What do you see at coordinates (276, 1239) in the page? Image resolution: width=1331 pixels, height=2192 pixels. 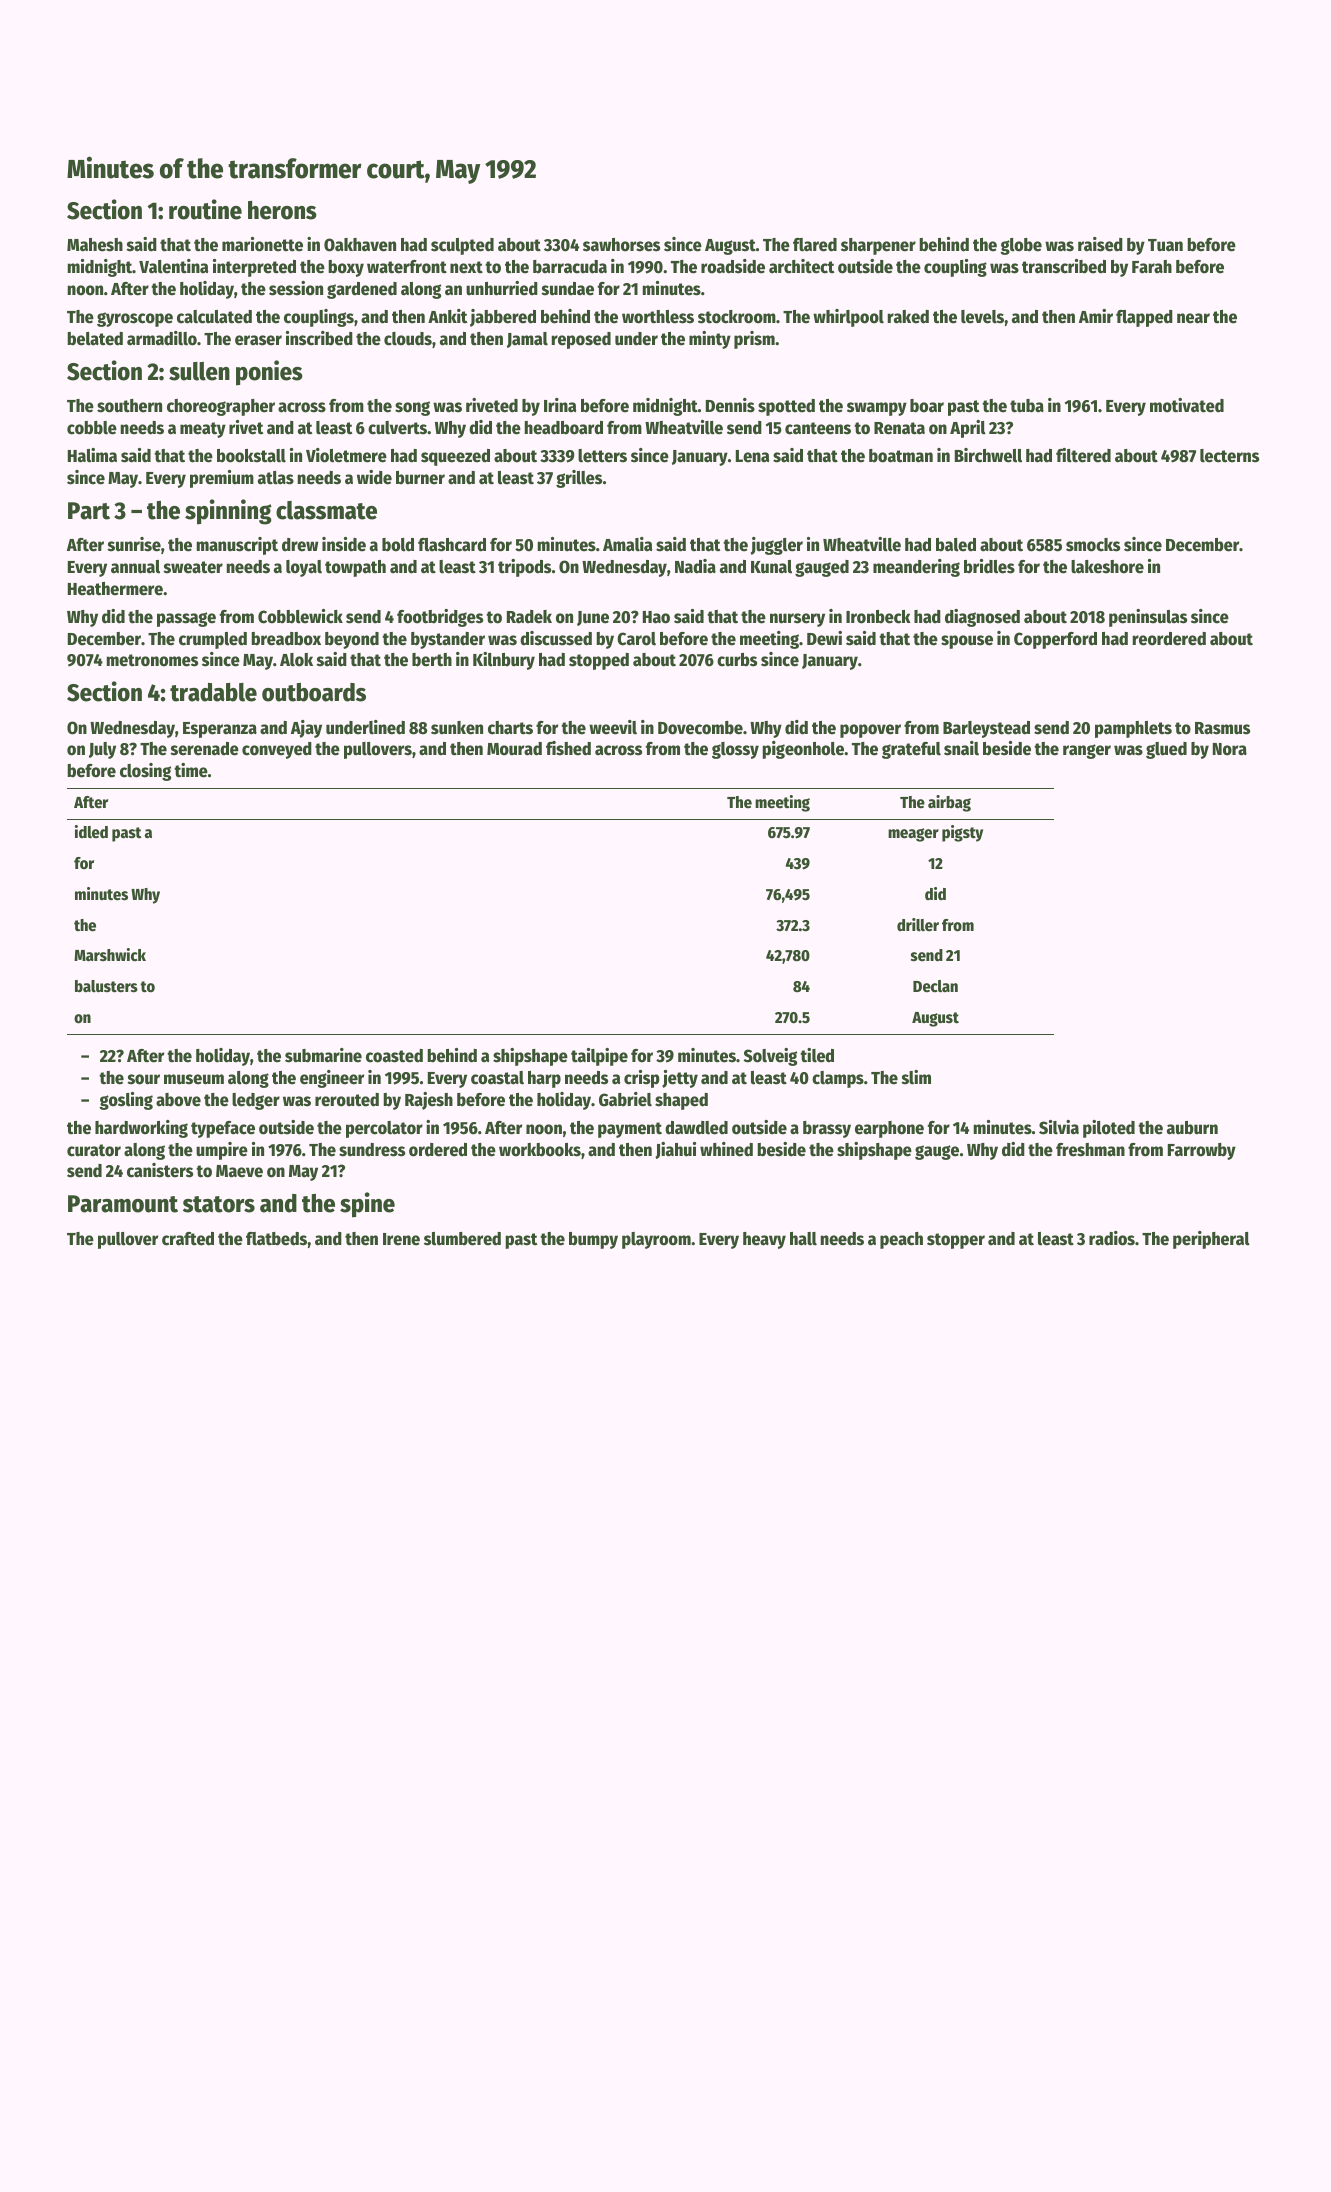 I see `flatbeds` at bounding box center [276, 1239].
